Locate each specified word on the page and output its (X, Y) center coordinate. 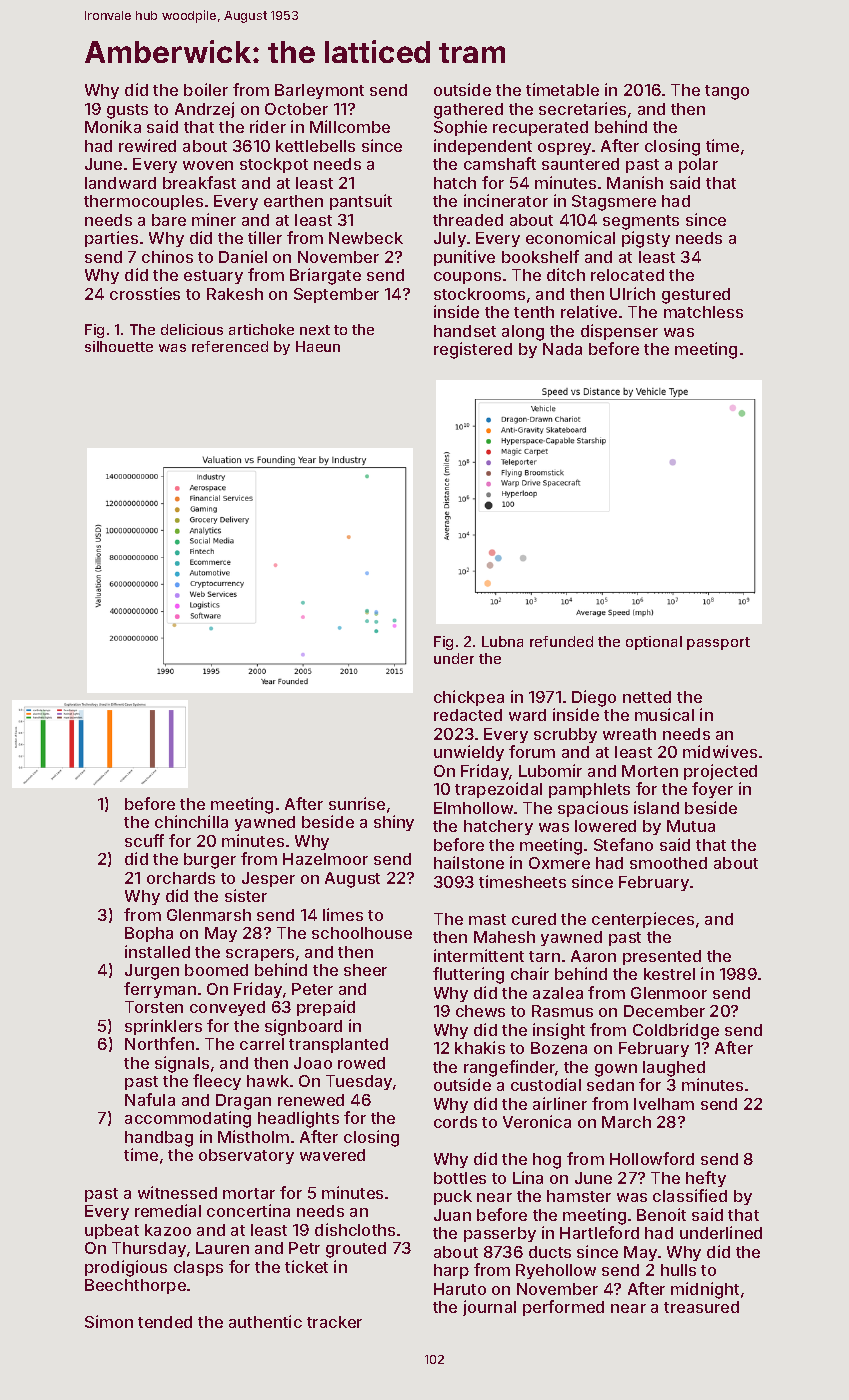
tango (727, 92)
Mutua (691, 826)
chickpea (469, 698)
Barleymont (319, 91)
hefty (706, 1179)
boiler (206, 89)
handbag (159, 1139)
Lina (528, 1177)
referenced (230, 346)
